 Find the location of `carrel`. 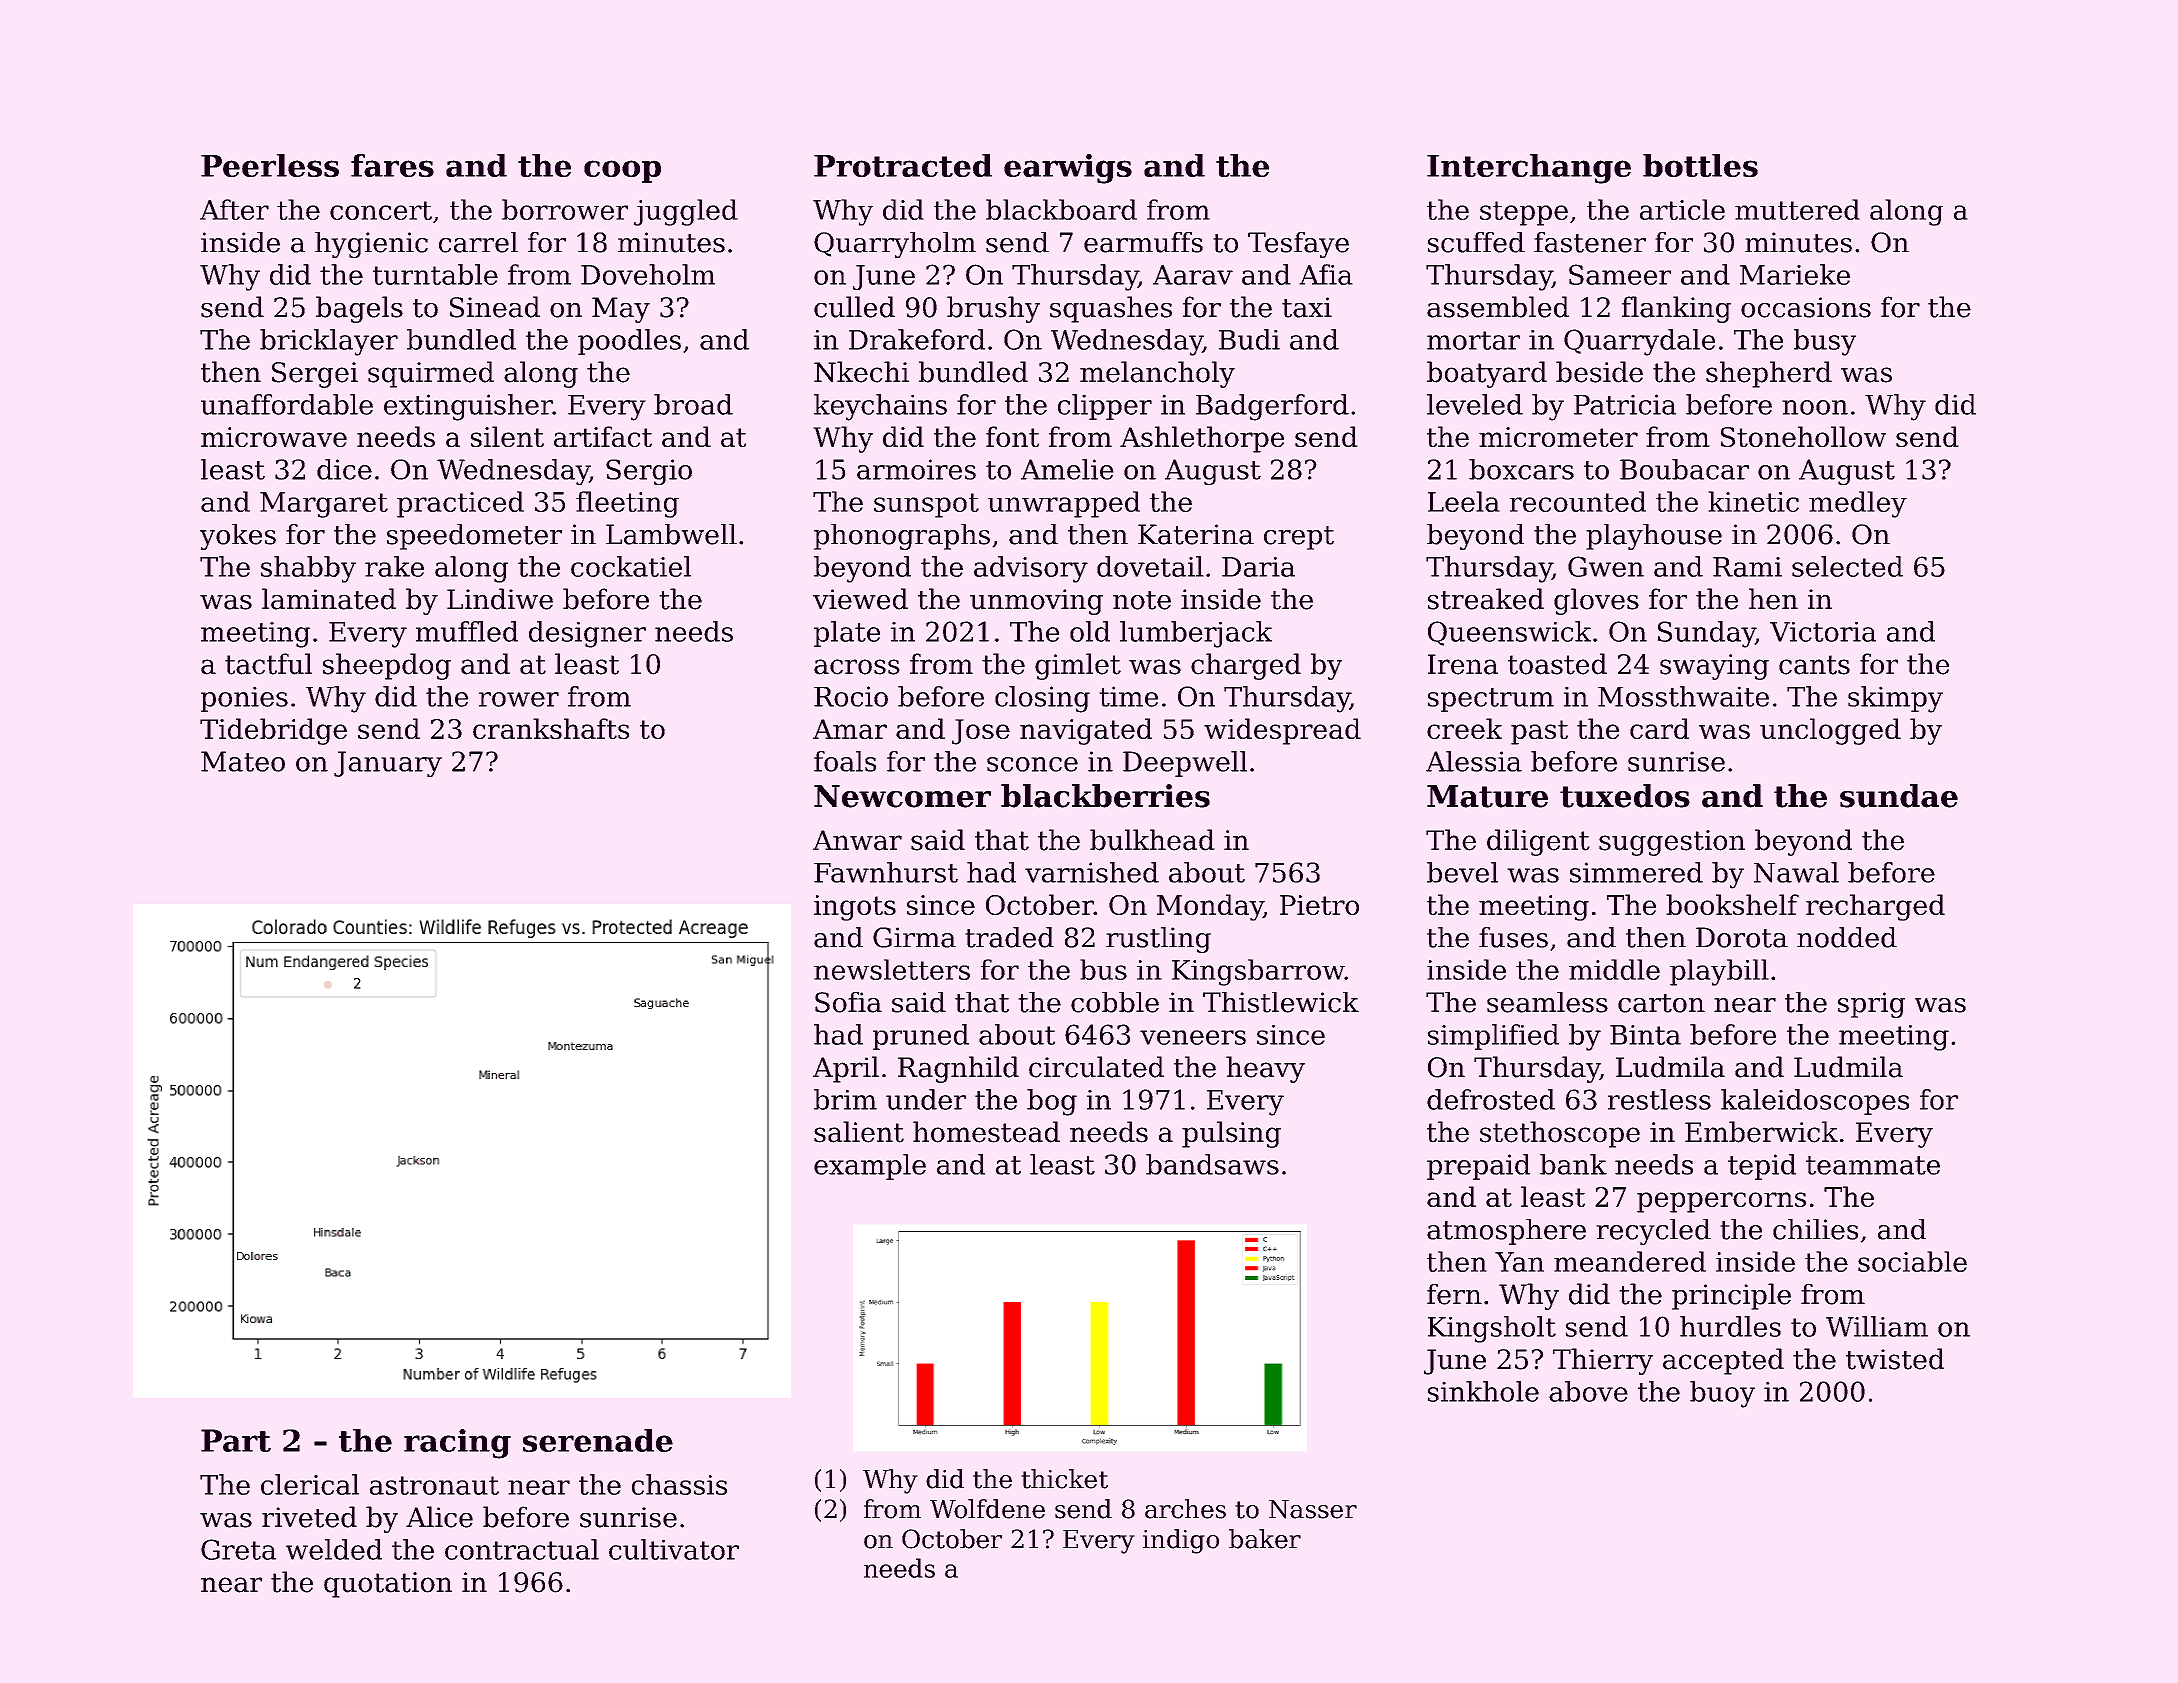

carrel is located at coordinates (478, 242).
